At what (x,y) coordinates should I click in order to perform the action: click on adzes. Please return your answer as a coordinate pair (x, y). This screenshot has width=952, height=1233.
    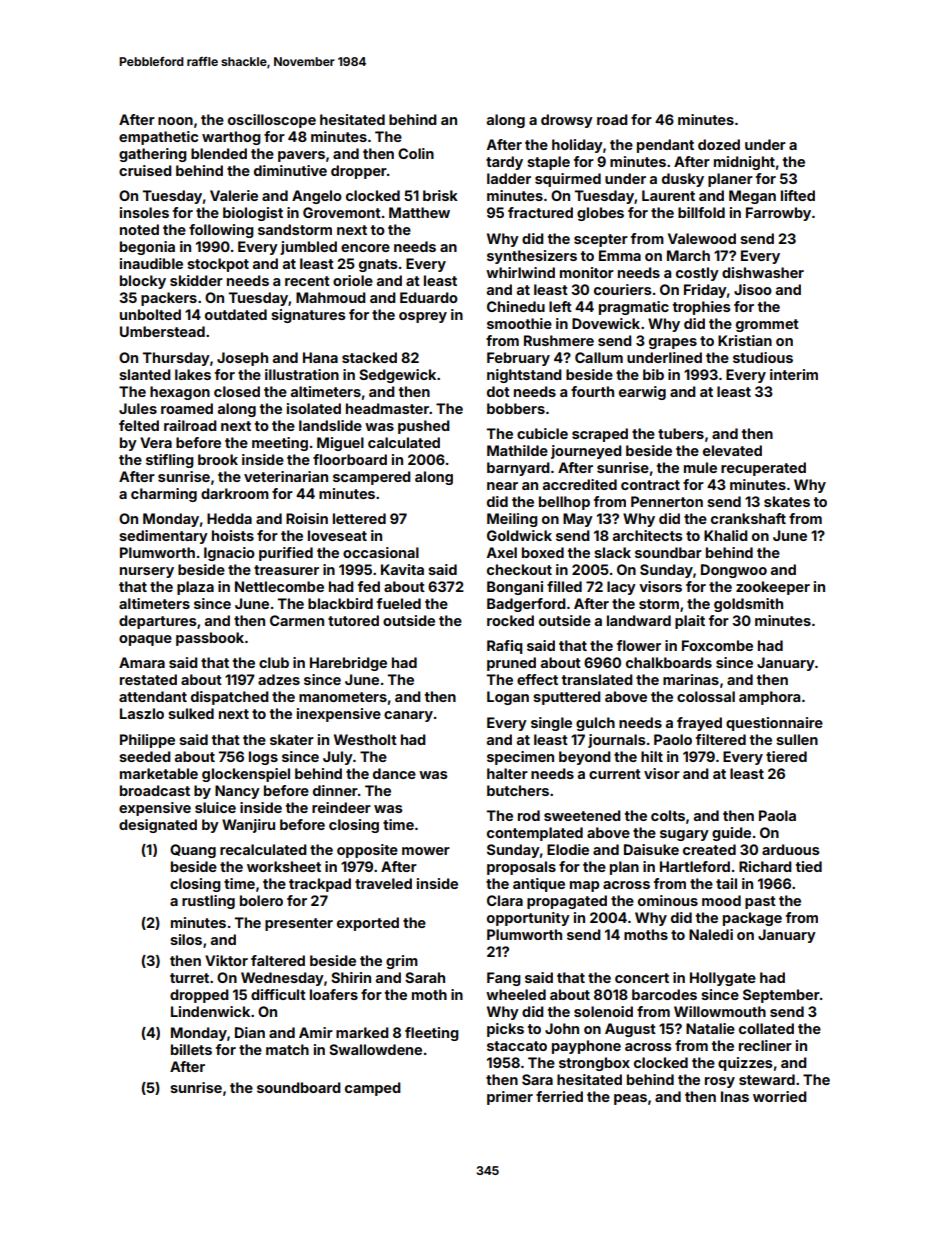
    Looking at the image, I should click on (279, 679).
